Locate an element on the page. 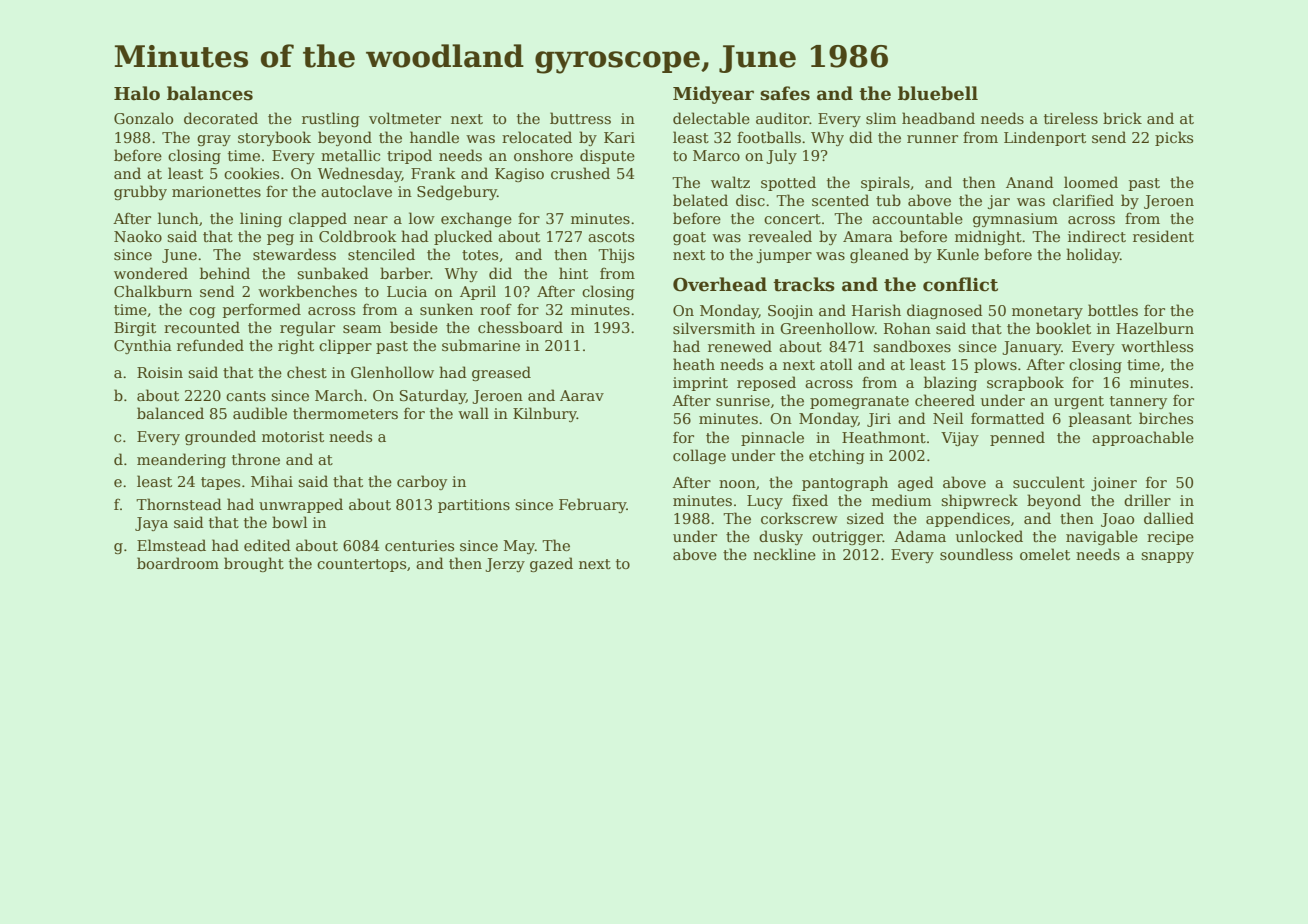  succulent is located at coordinates (1049, 482).
